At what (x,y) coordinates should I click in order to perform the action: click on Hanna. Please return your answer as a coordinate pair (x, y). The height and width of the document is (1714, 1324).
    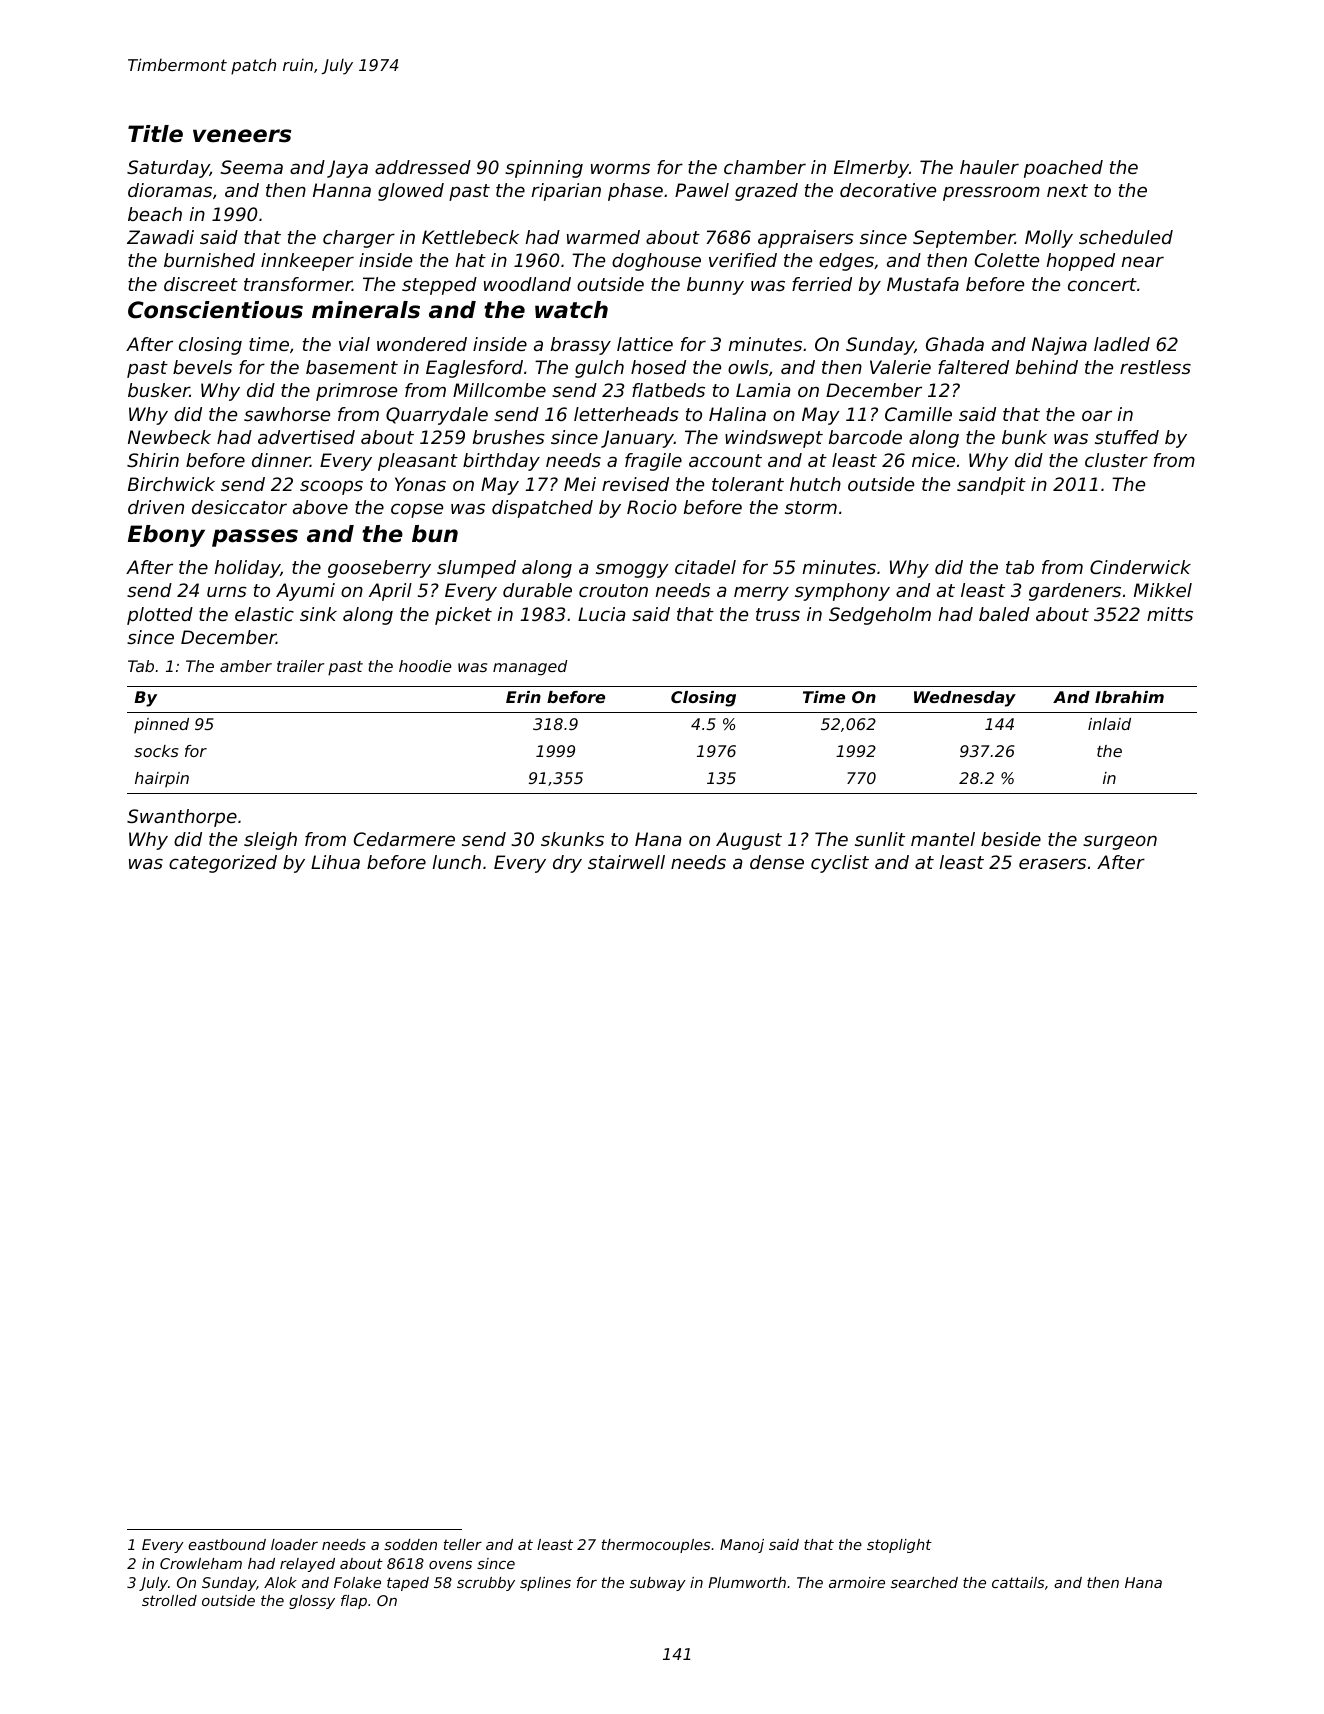
    Looking at the image, I should click on (342, 190).
